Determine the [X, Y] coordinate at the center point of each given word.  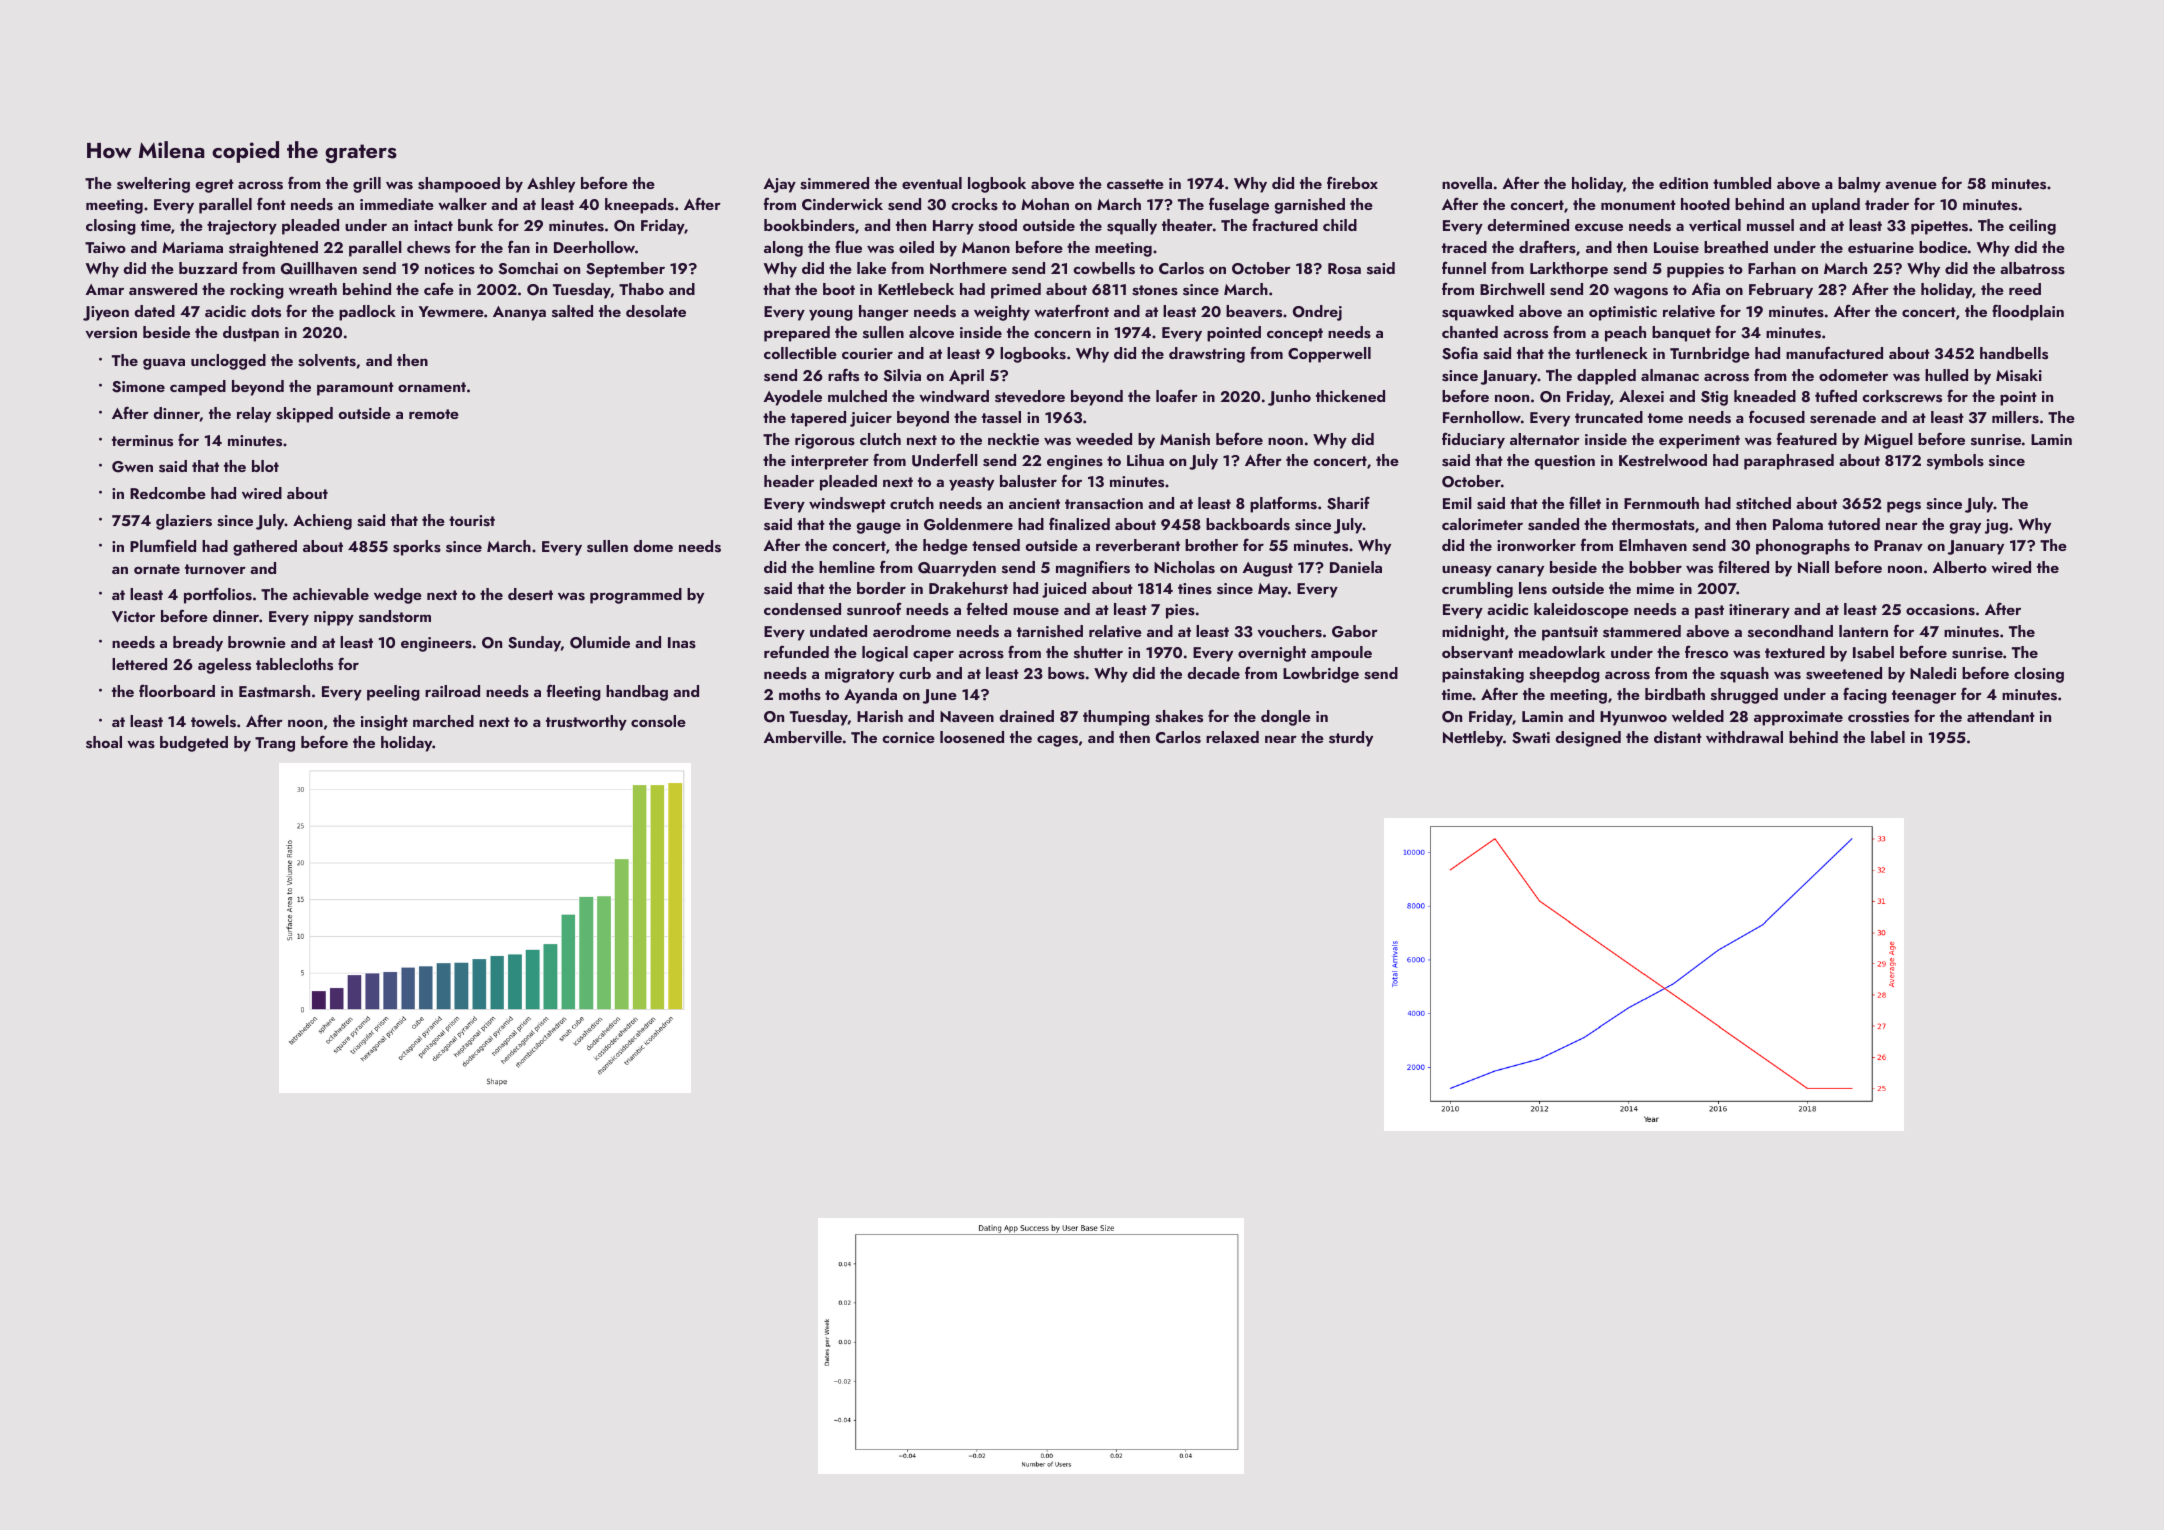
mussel [1770, 225]
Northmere [968, 268]
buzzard [208, 268]
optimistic [1623, 313]
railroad [452, 691]
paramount [355, 389]
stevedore [1030, 396]
